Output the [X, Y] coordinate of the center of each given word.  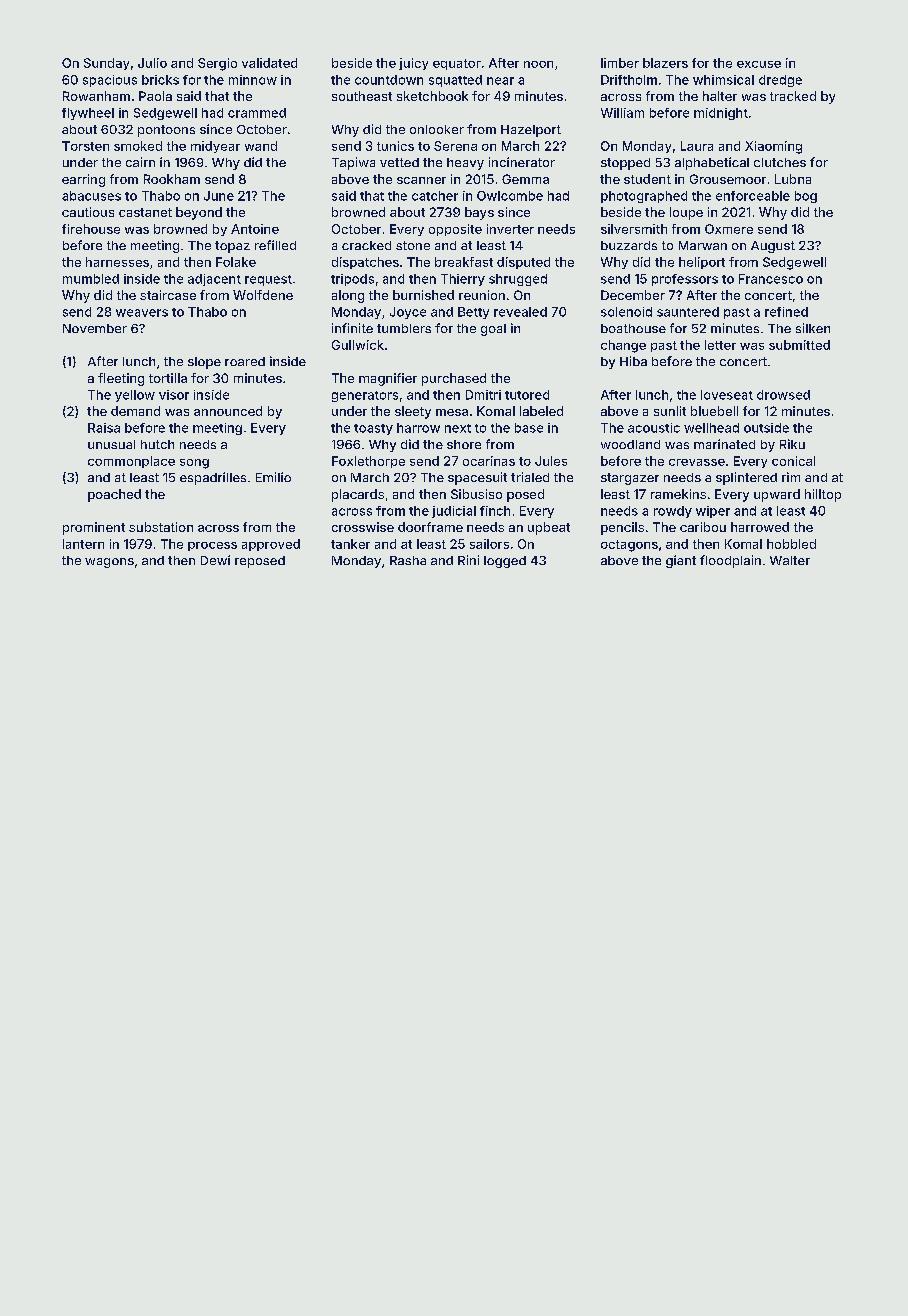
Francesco [771, 279]
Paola [155, 96]
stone [413, 245]
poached [114, 495]
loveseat [727, 395]
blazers [665, 63]
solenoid [626, 312]
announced [228, 411]
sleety [413, 412]
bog [806, 197]
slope [204, 363]
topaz [232, 247]
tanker [350, 544]
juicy [413, 64]
